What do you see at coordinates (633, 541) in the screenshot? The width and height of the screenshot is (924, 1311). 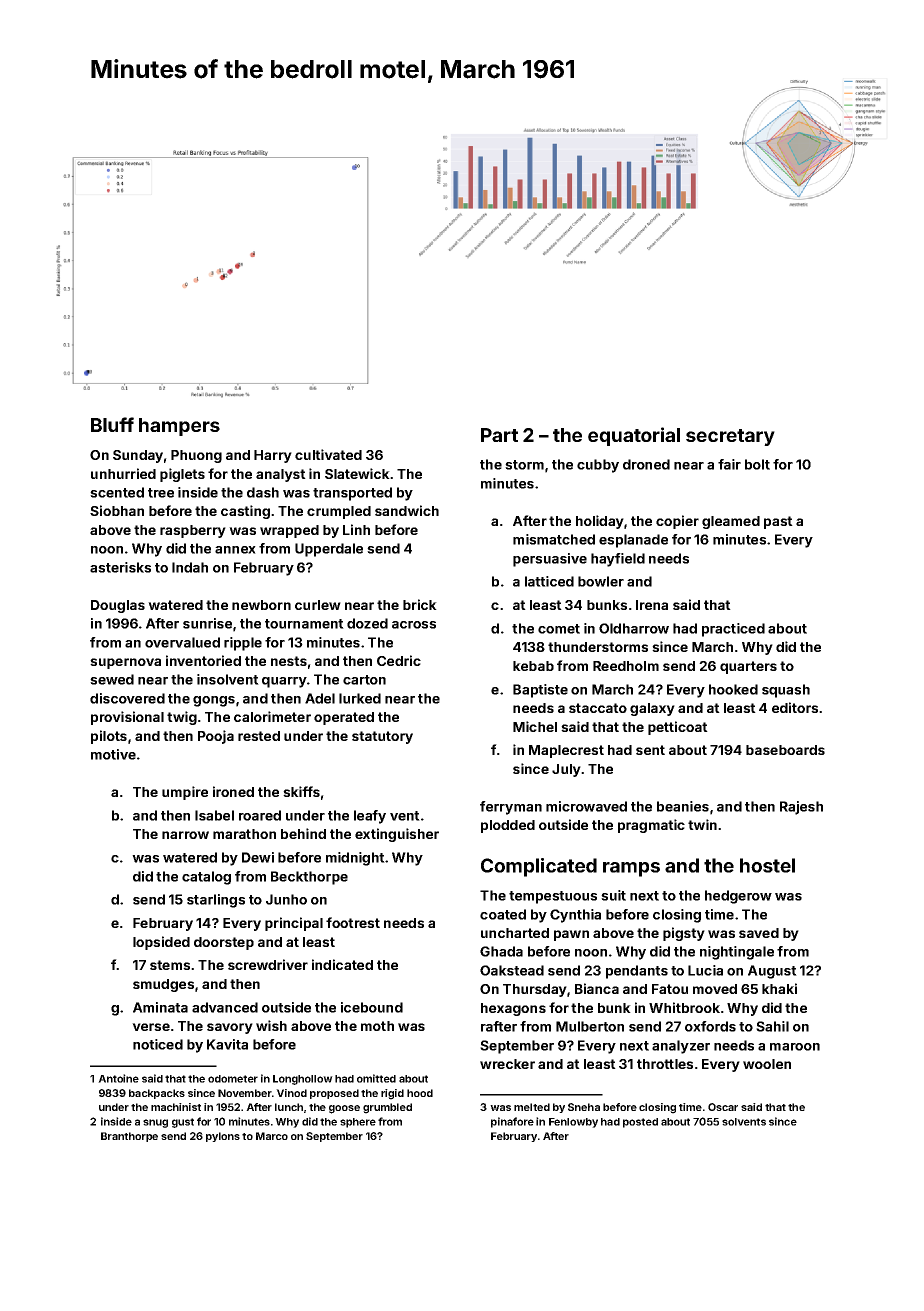 I see `esplanade` at bounding box center [633, 541].
